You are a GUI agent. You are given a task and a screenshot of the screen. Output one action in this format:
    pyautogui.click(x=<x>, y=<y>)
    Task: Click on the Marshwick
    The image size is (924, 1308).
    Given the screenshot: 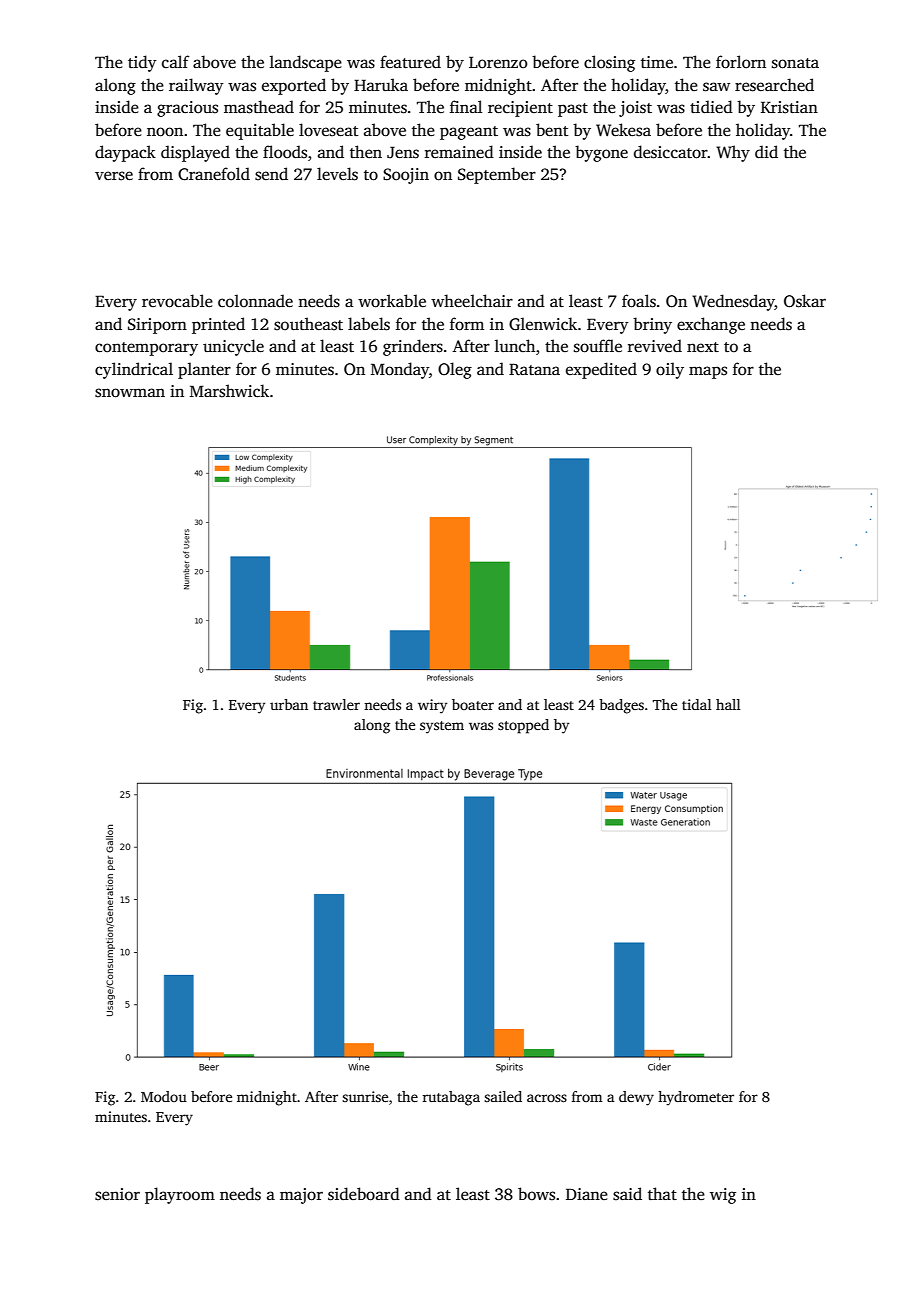 What is the action you would take?
    pyautogui.click(x=229, y=391)
